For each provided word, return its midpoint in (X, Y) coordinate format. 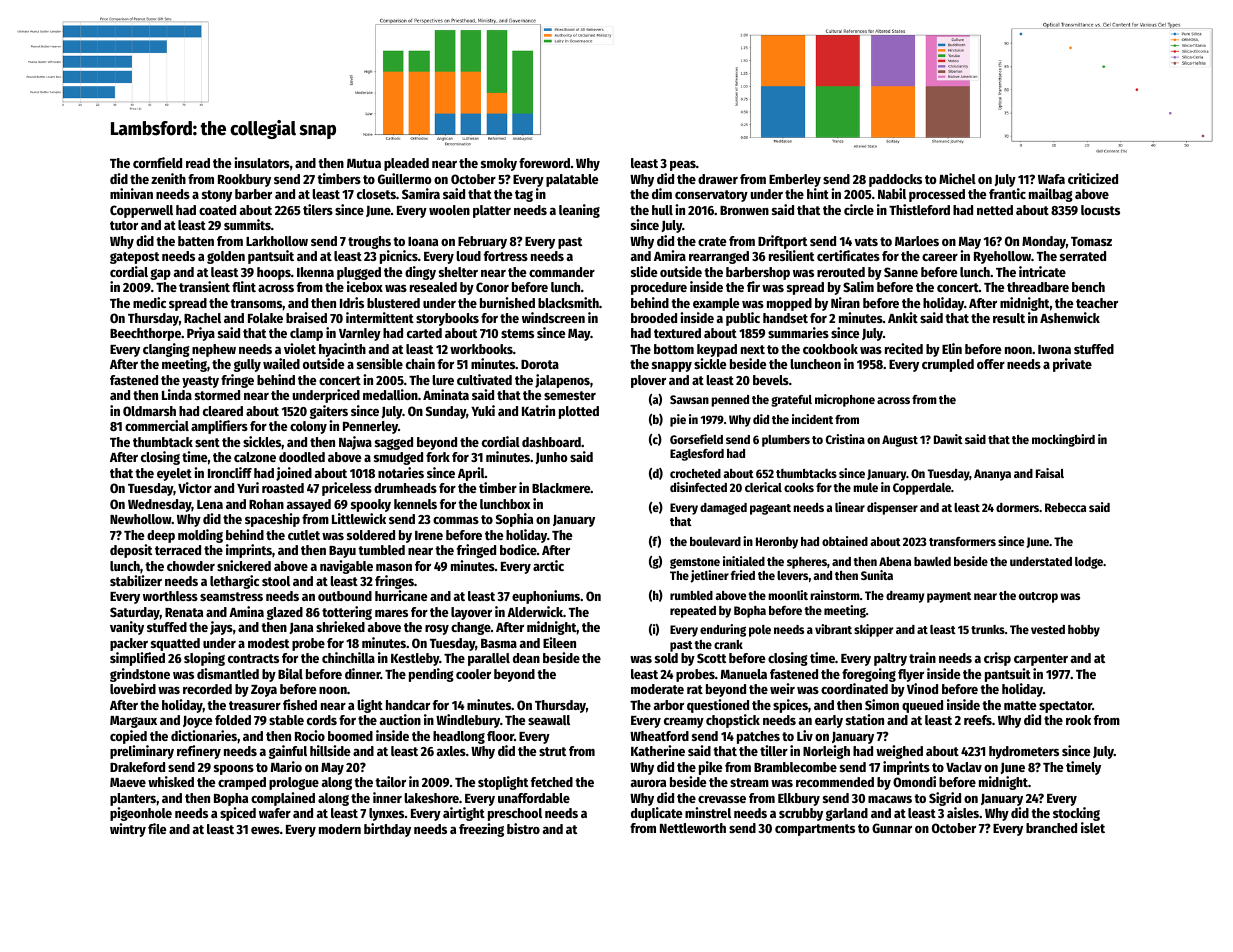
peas (683, 166)
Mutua (364, 163)
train (922, 657)
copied (128, 737)
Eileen (559, 642)
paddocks (895, 180)
